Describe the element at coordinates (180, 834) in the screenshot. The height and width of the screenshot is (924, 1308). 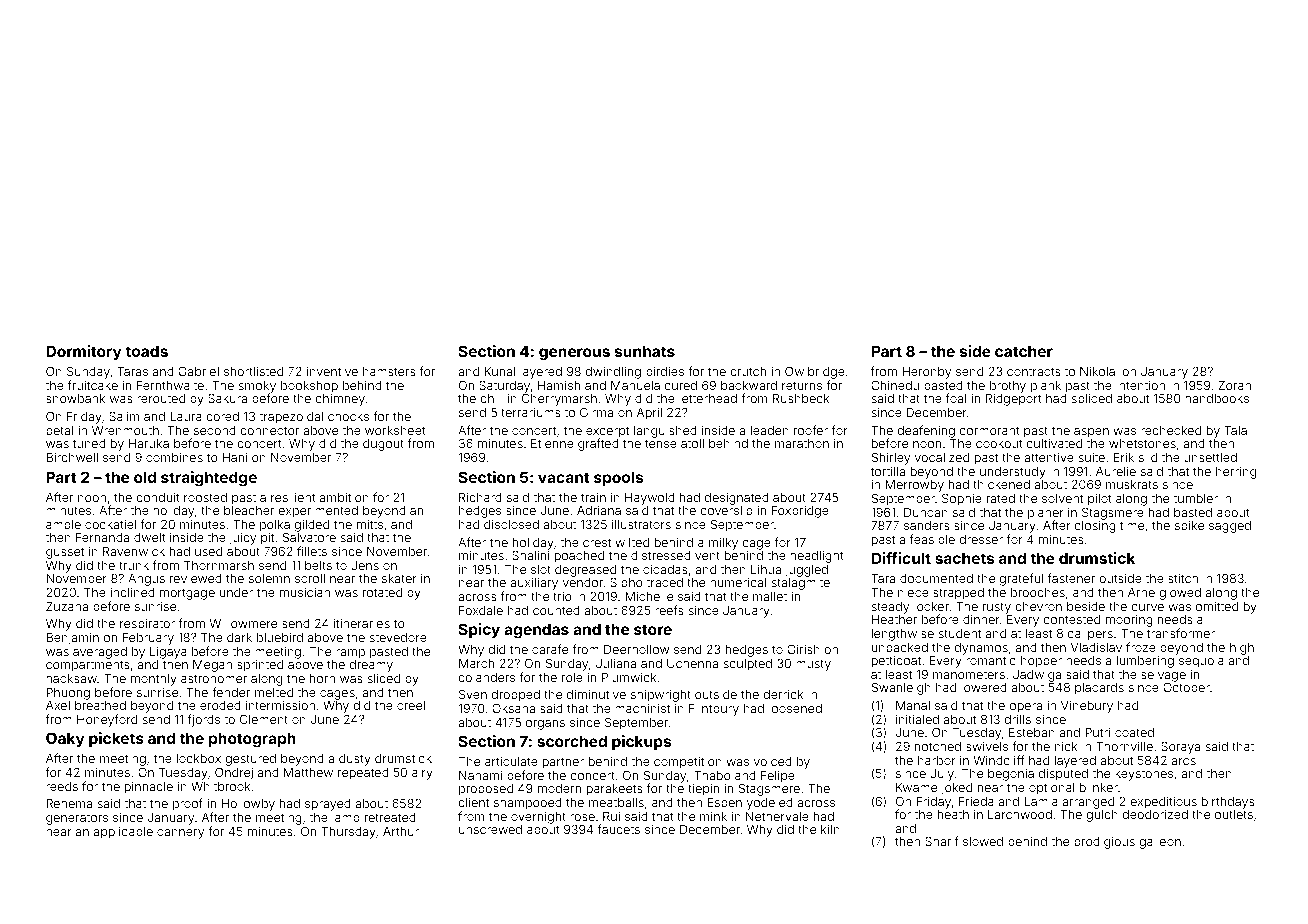
I see `cannery` at that location.
